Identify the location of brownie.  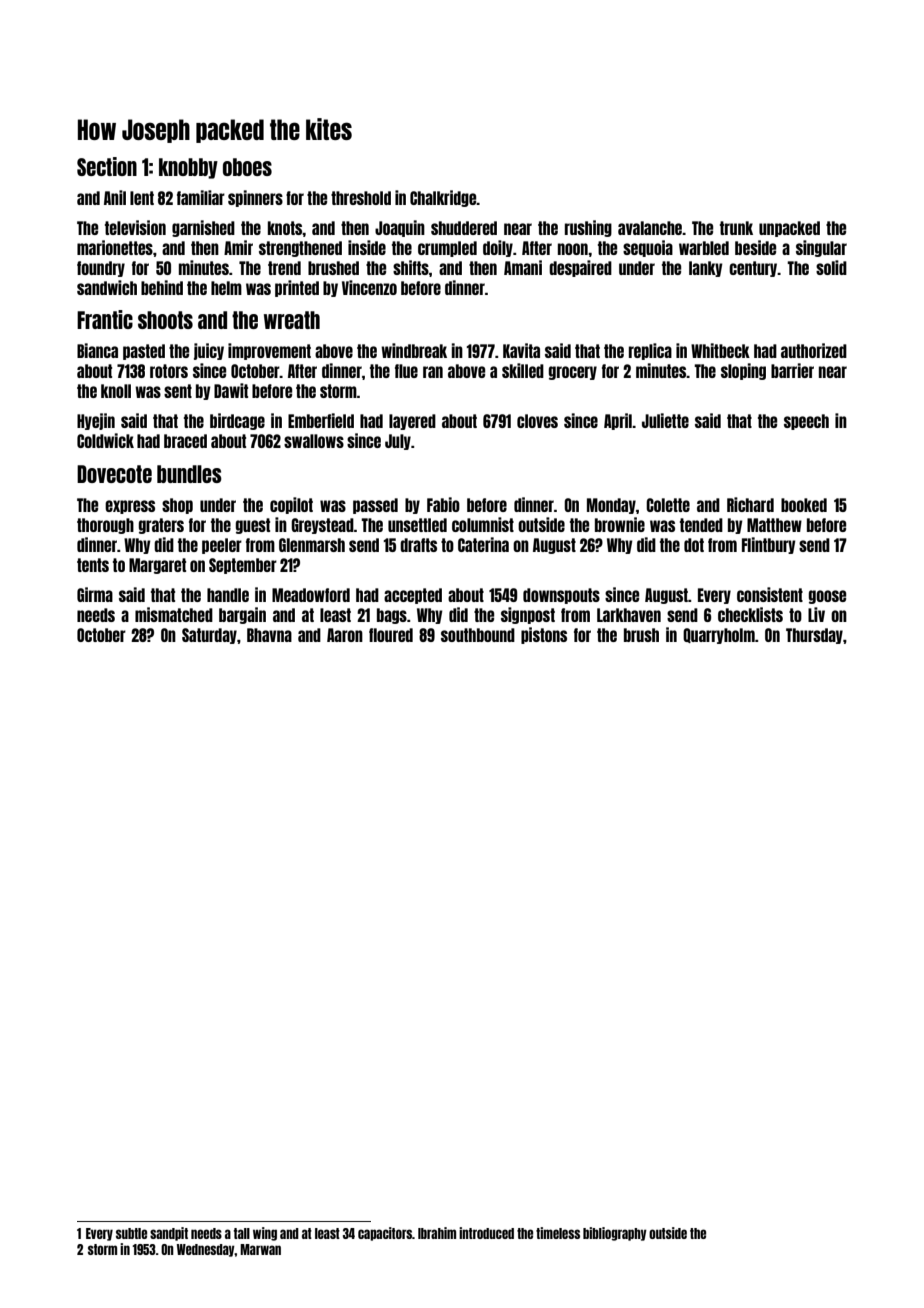
(620, 524).
